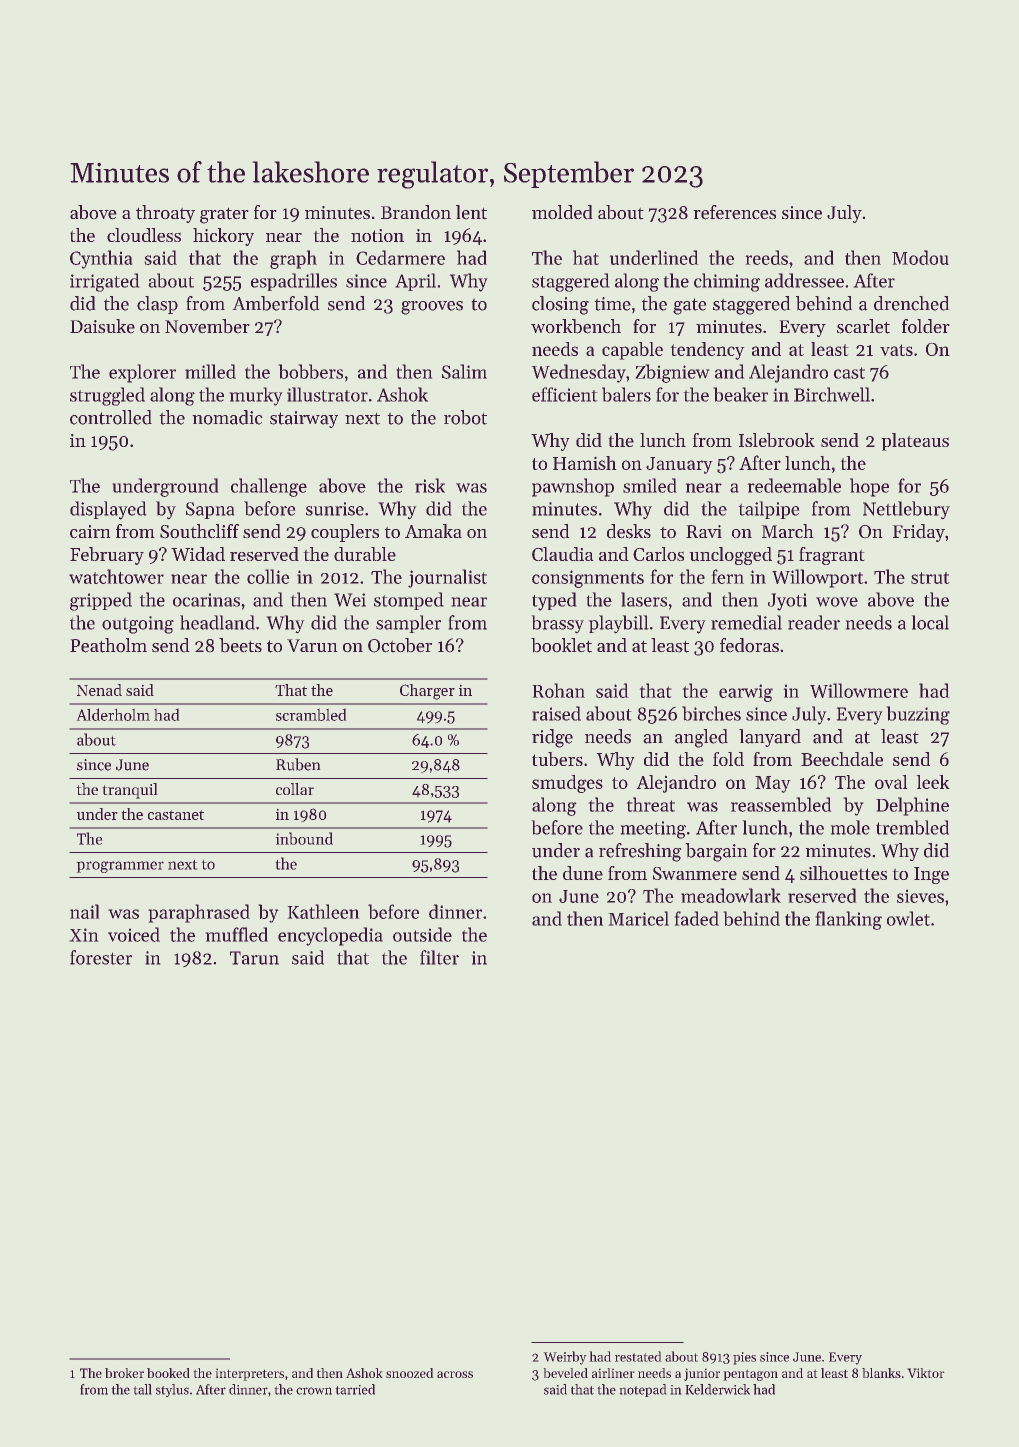  I want to click on displayed, so click(108, 510).
